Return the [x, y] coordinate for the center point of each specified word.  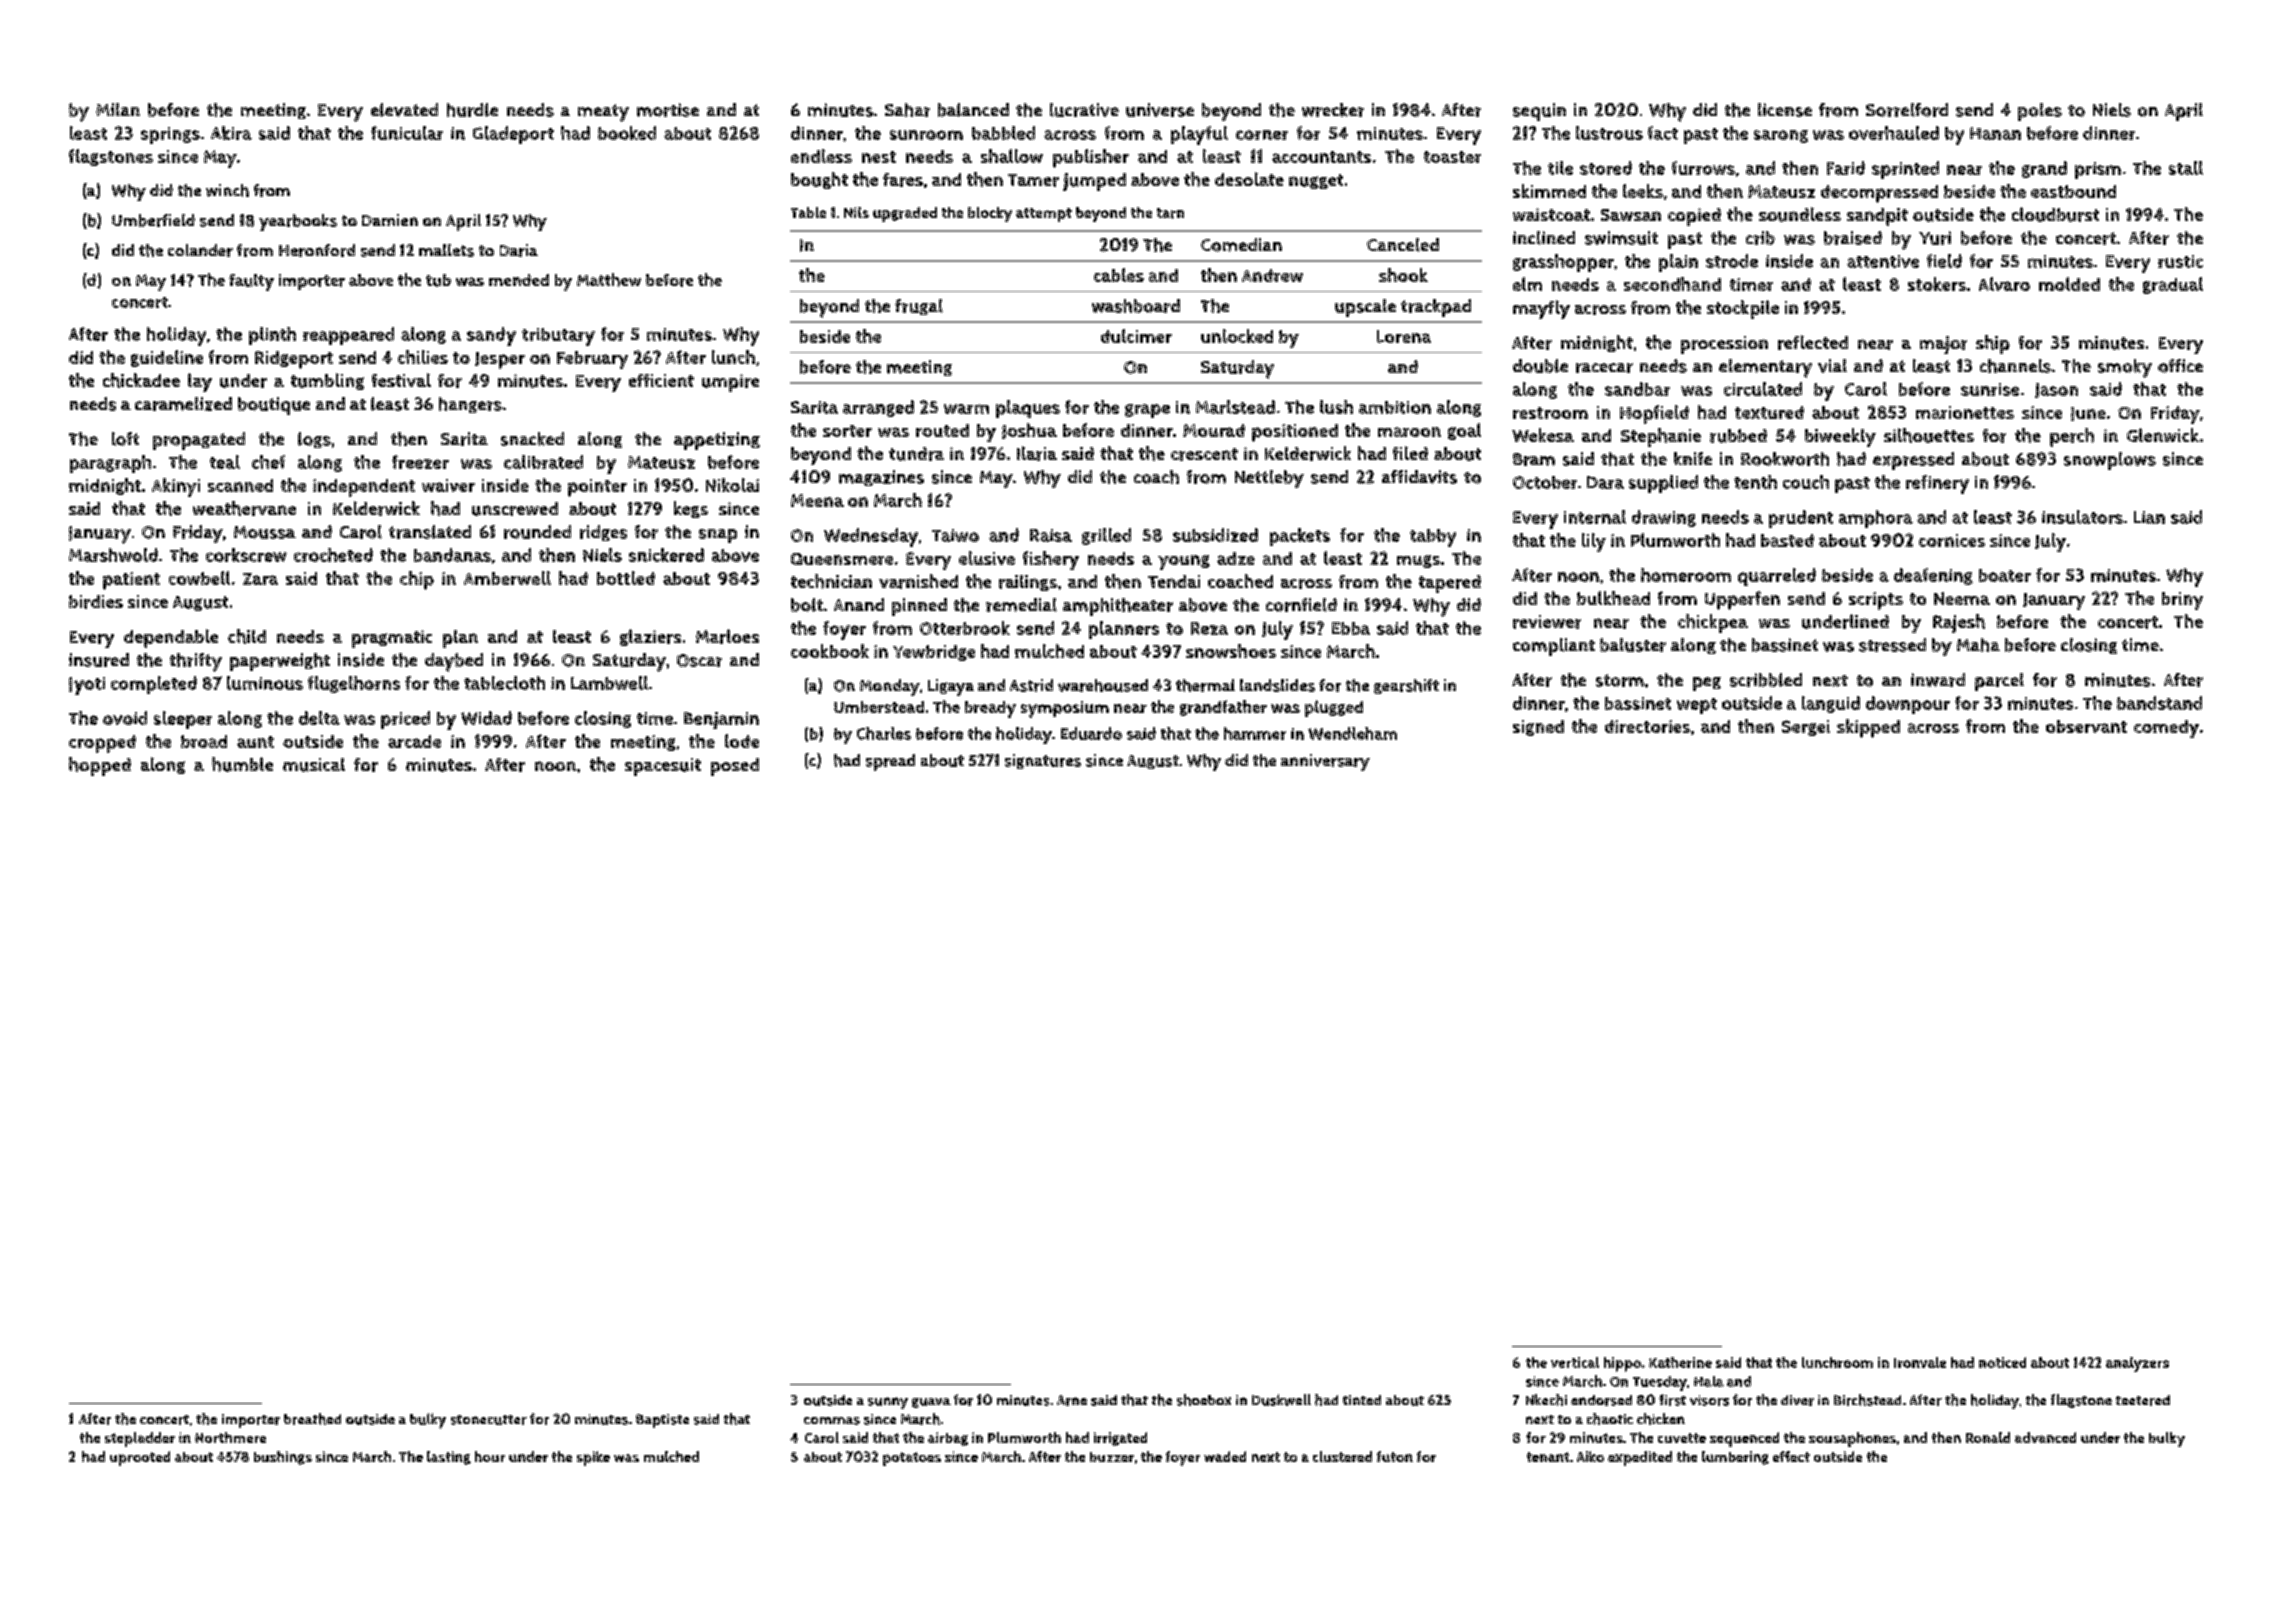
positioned [1295, 433]
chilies [423, 357]
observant [2086, 726]
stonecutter [489, 1420]
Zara [260, 579]
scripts [1876, 601]
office [2180, 366]
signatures [1043, 761]
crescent [1204, 454]
